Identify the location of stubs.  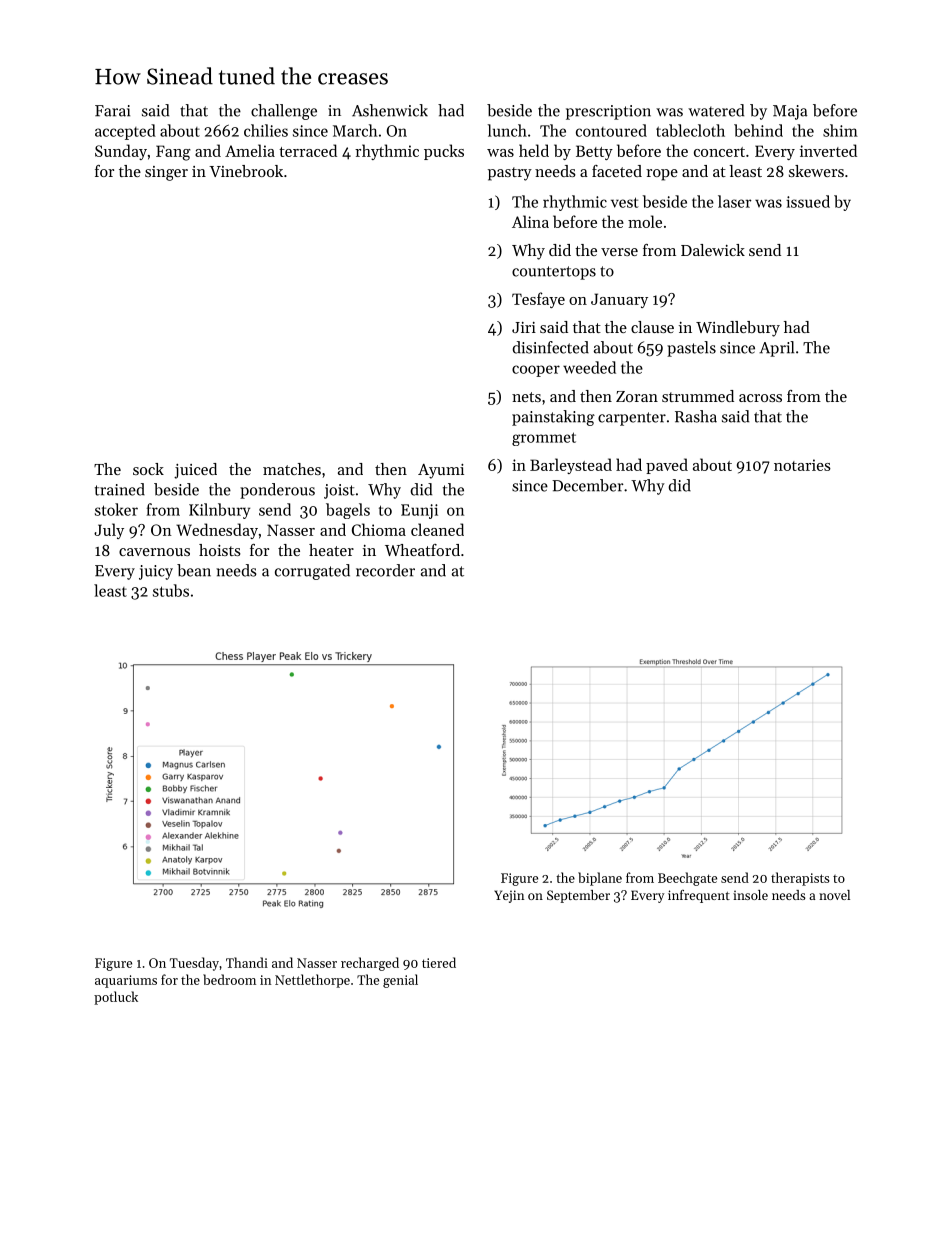
(171, 590).
